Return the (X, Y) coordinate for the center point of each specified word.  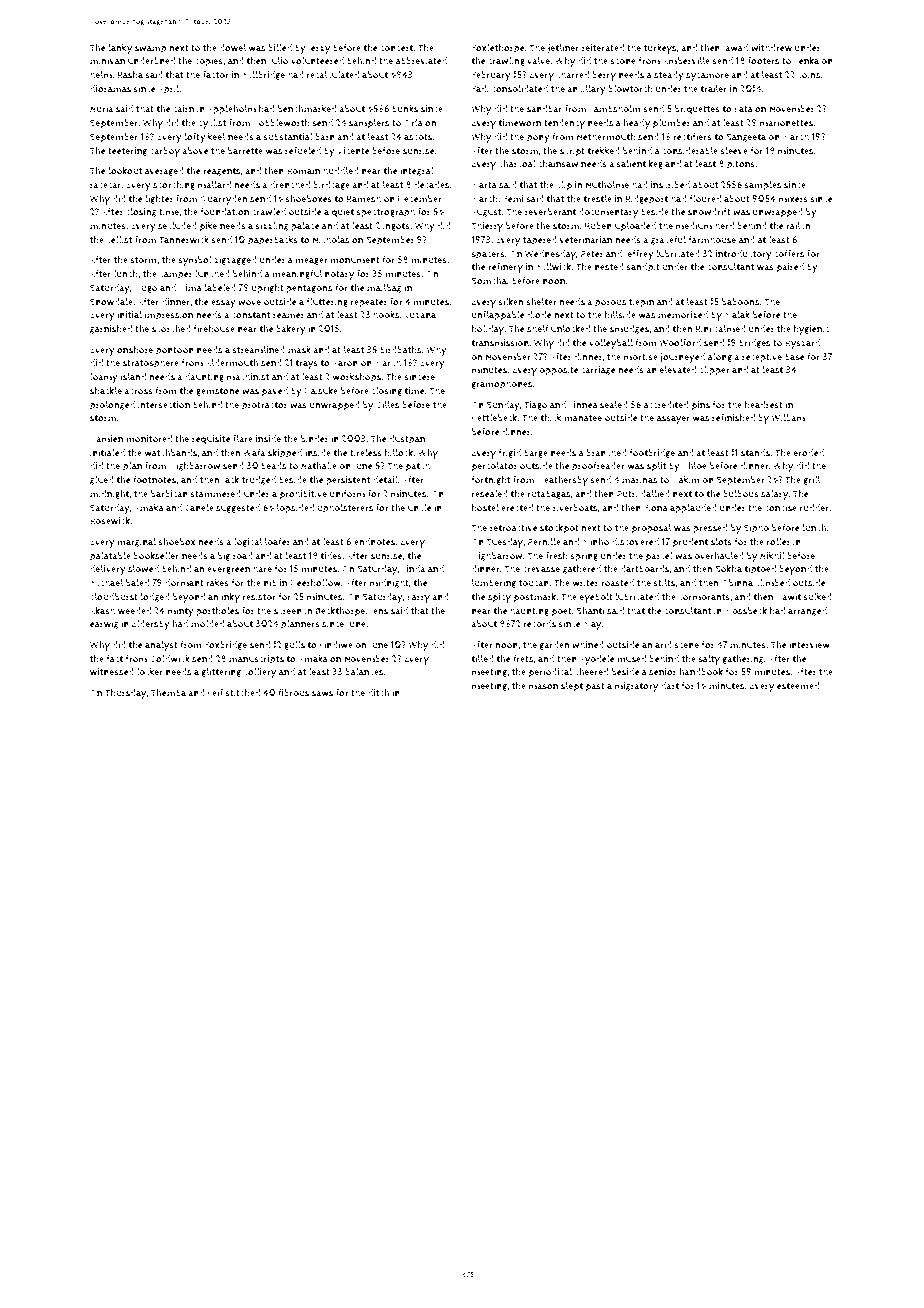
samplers (369, 124)
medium (694, 226)
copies (209, 62)
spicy (499, 598)
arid (663, 645)
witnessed (112, 672)
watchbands (171, 453)
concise (781, 508)
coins (809, 75)
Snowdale (111, 301)
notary (339, 275)
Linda (414, 568)
